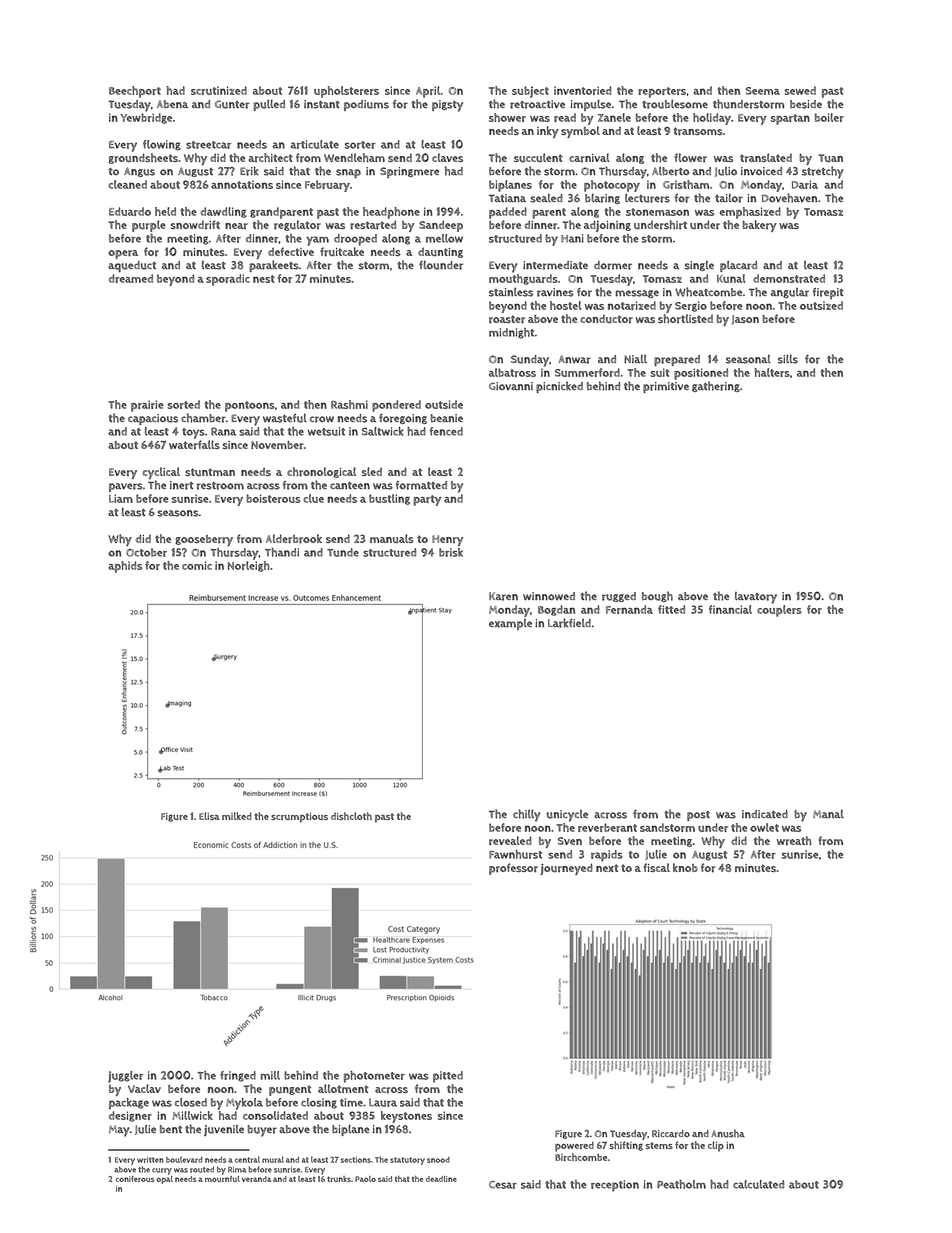 The image size is (952, 1233). I want to click on carnival, so click(589, 157).
